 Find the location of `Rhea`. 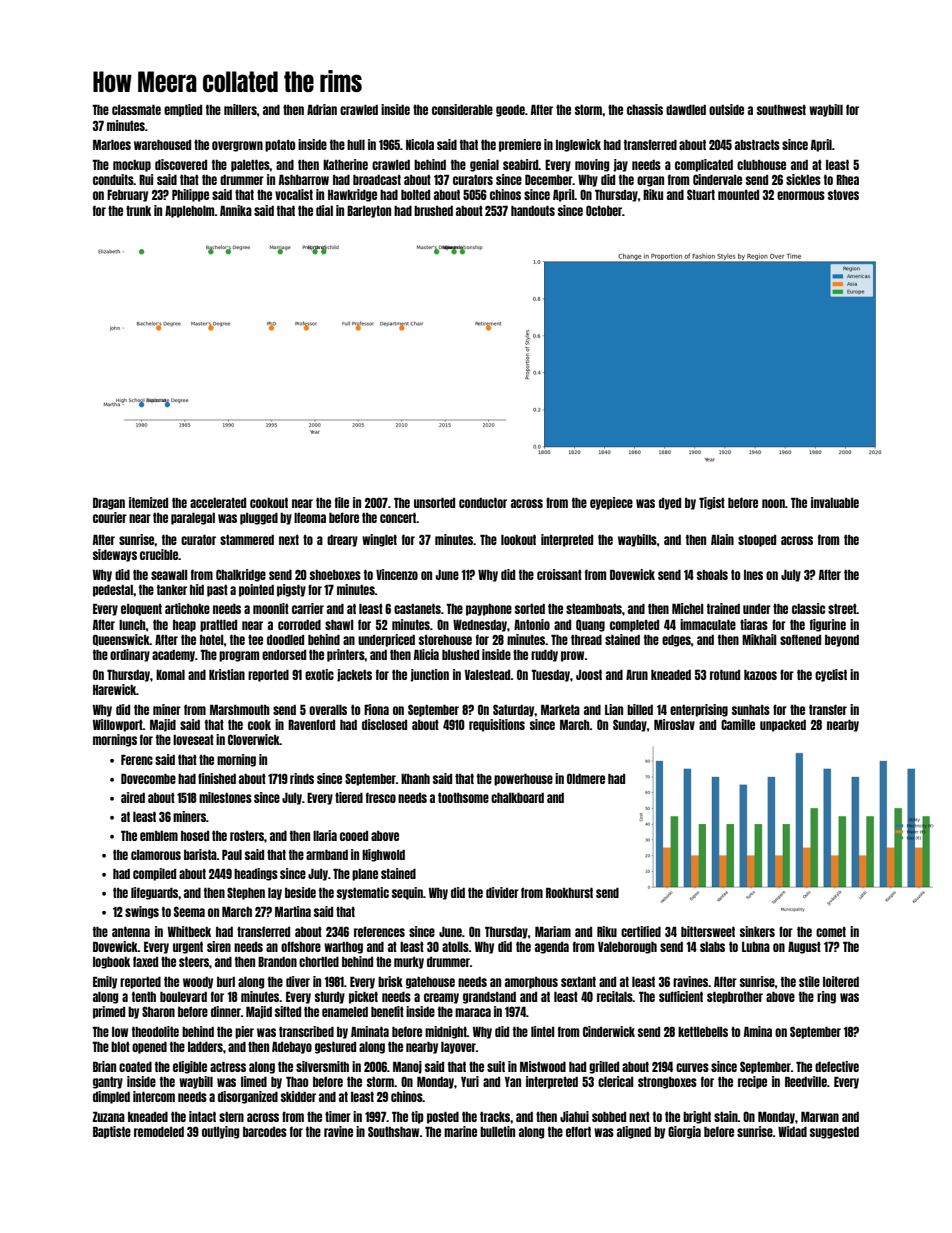

Rhea is located at coordinates (847, 179).
